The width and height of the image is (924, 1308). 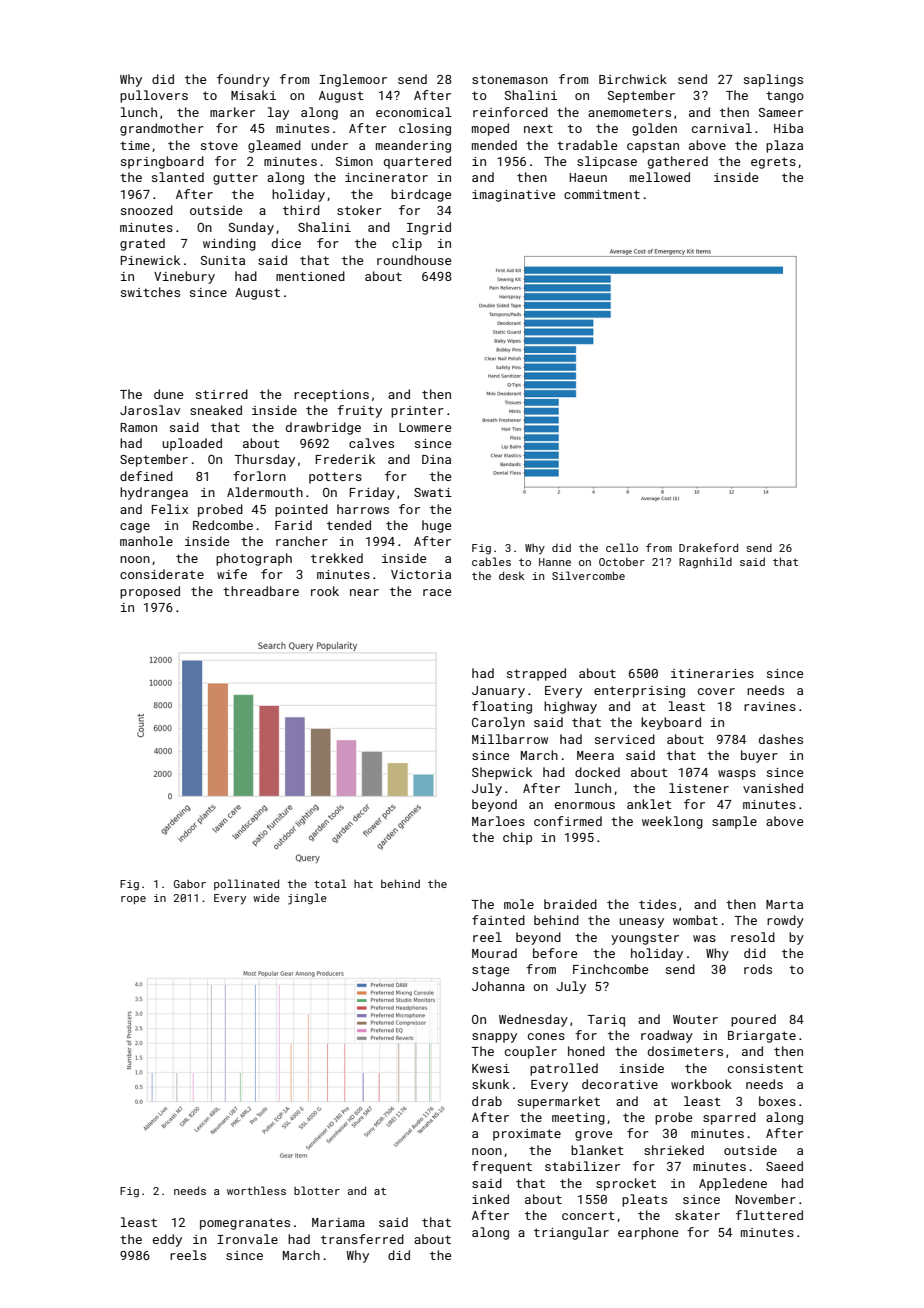 What do you see at coordinates (648, 1233) in the image?
I see `earphone` at bounding box center [648, 1233].
